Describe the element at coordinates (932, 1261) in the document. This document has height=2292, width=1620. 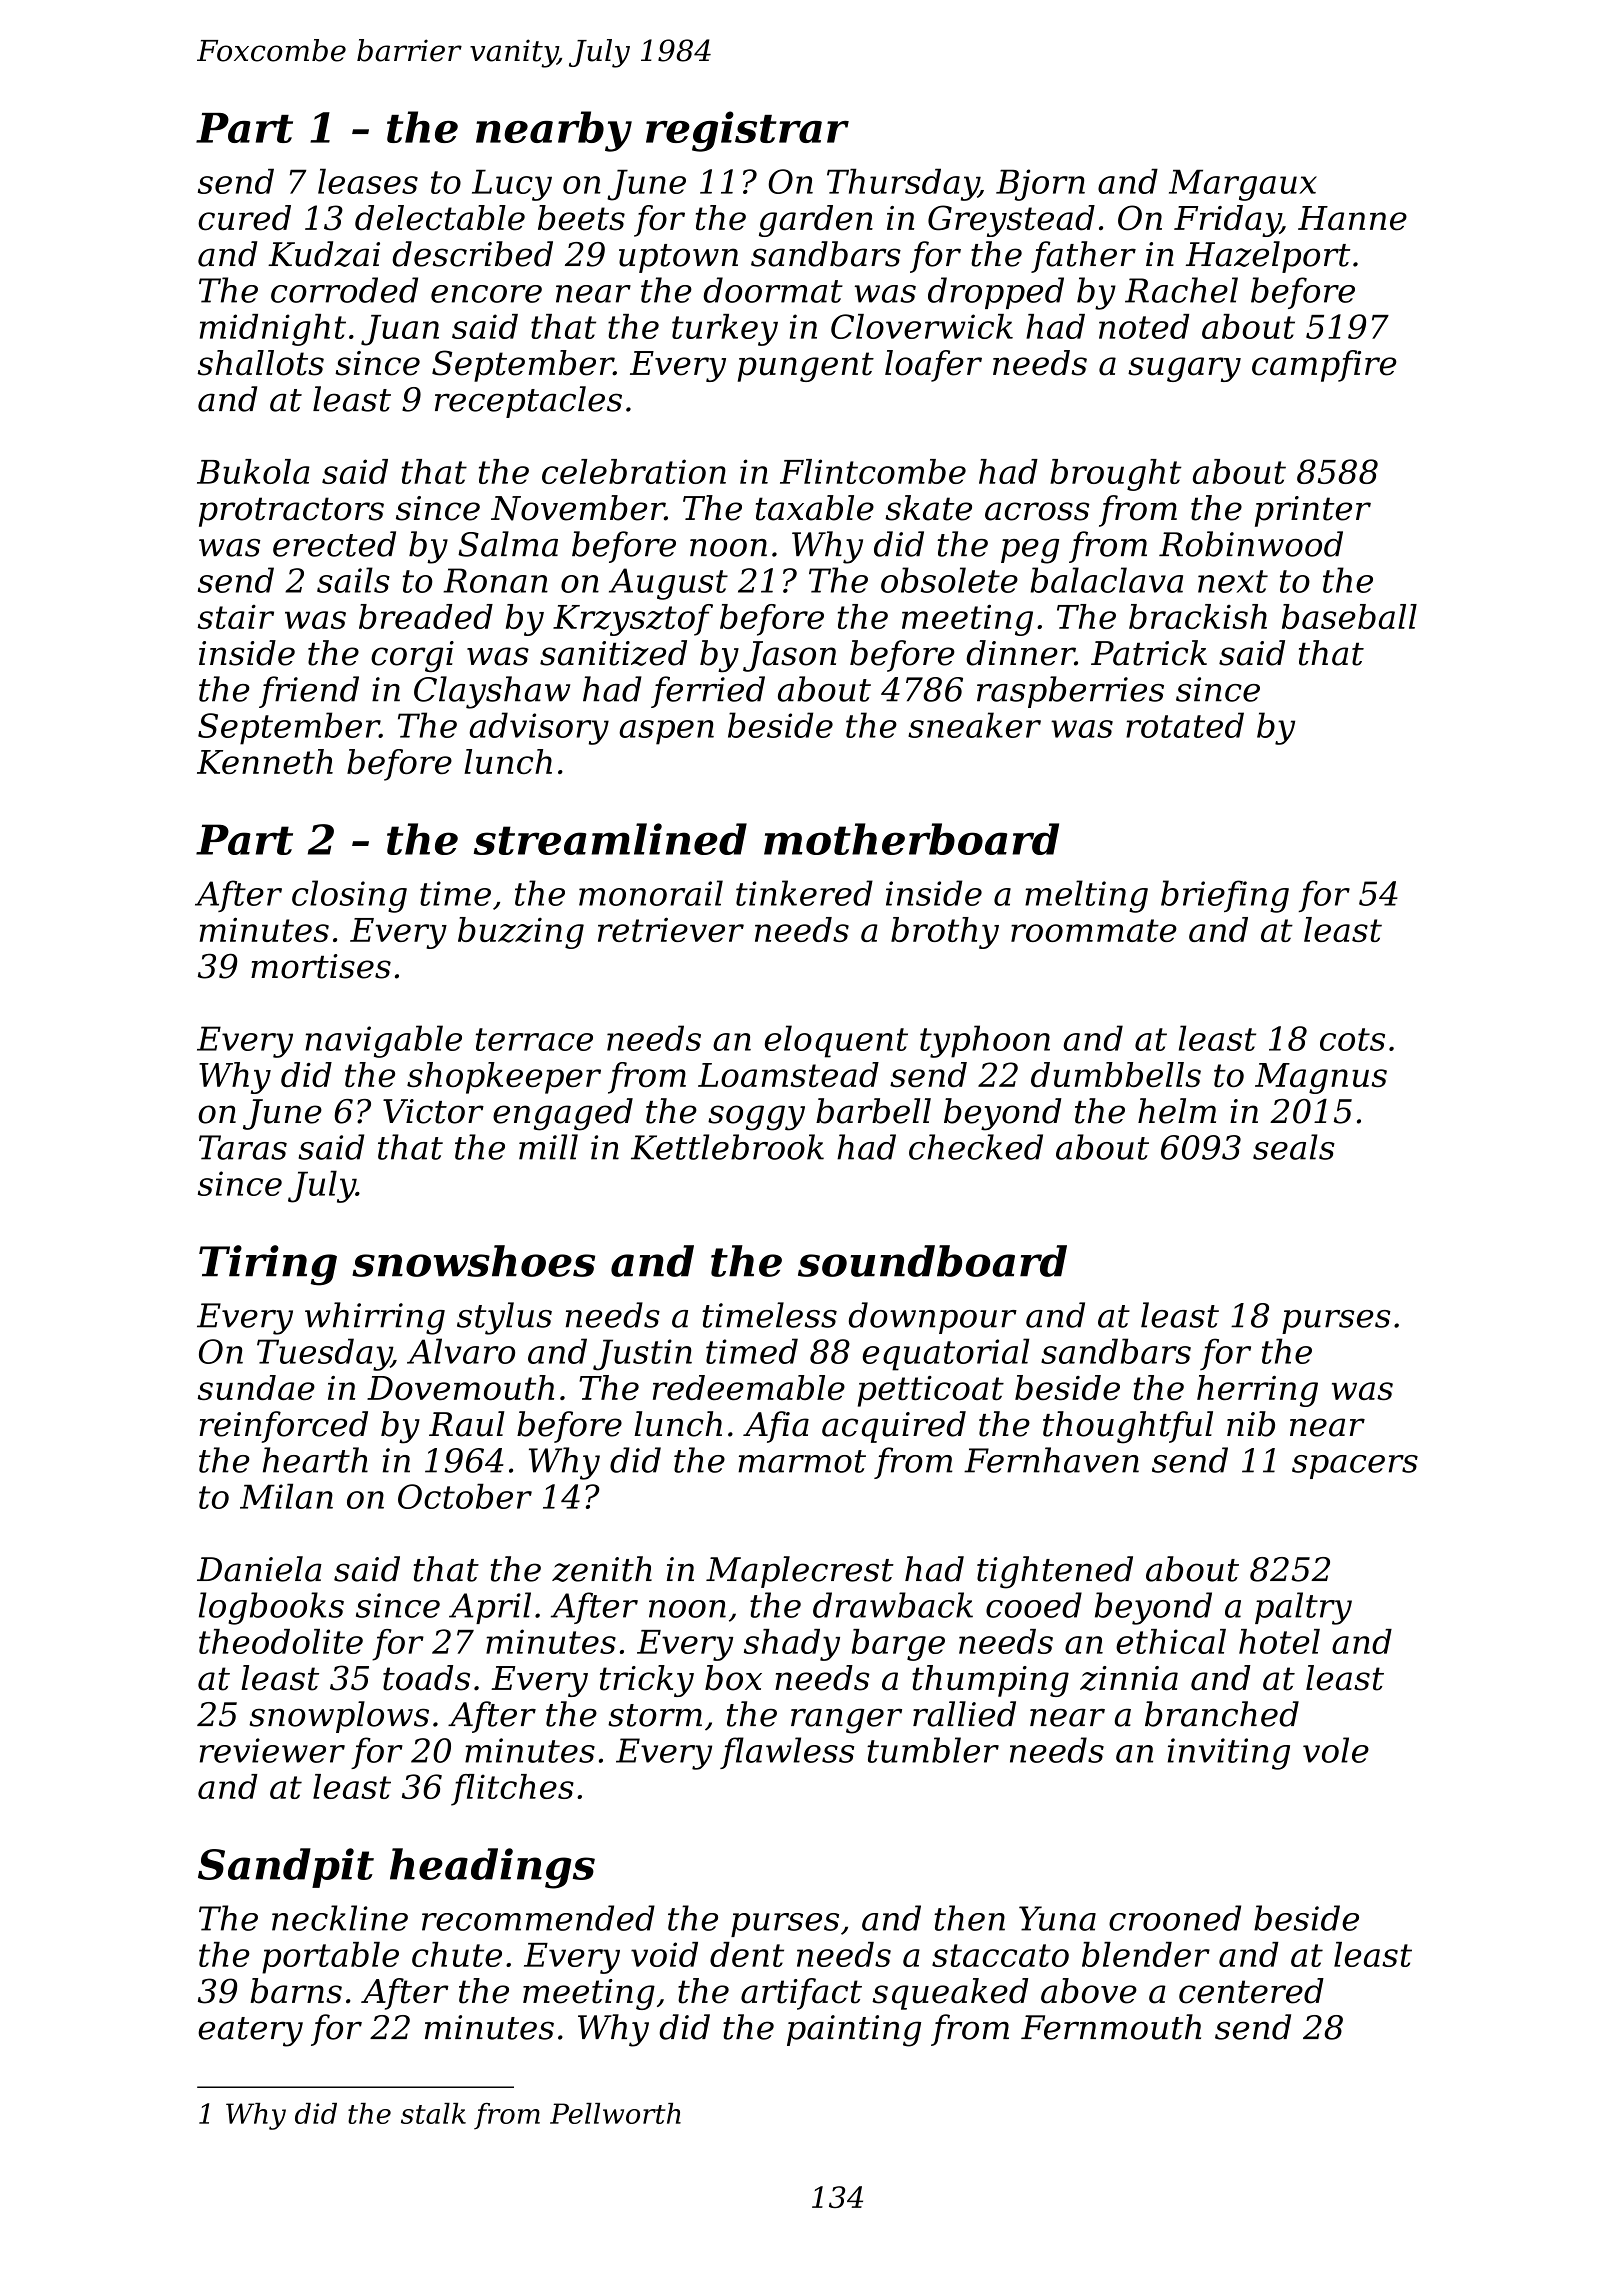
I see `soundboard` at that location.
